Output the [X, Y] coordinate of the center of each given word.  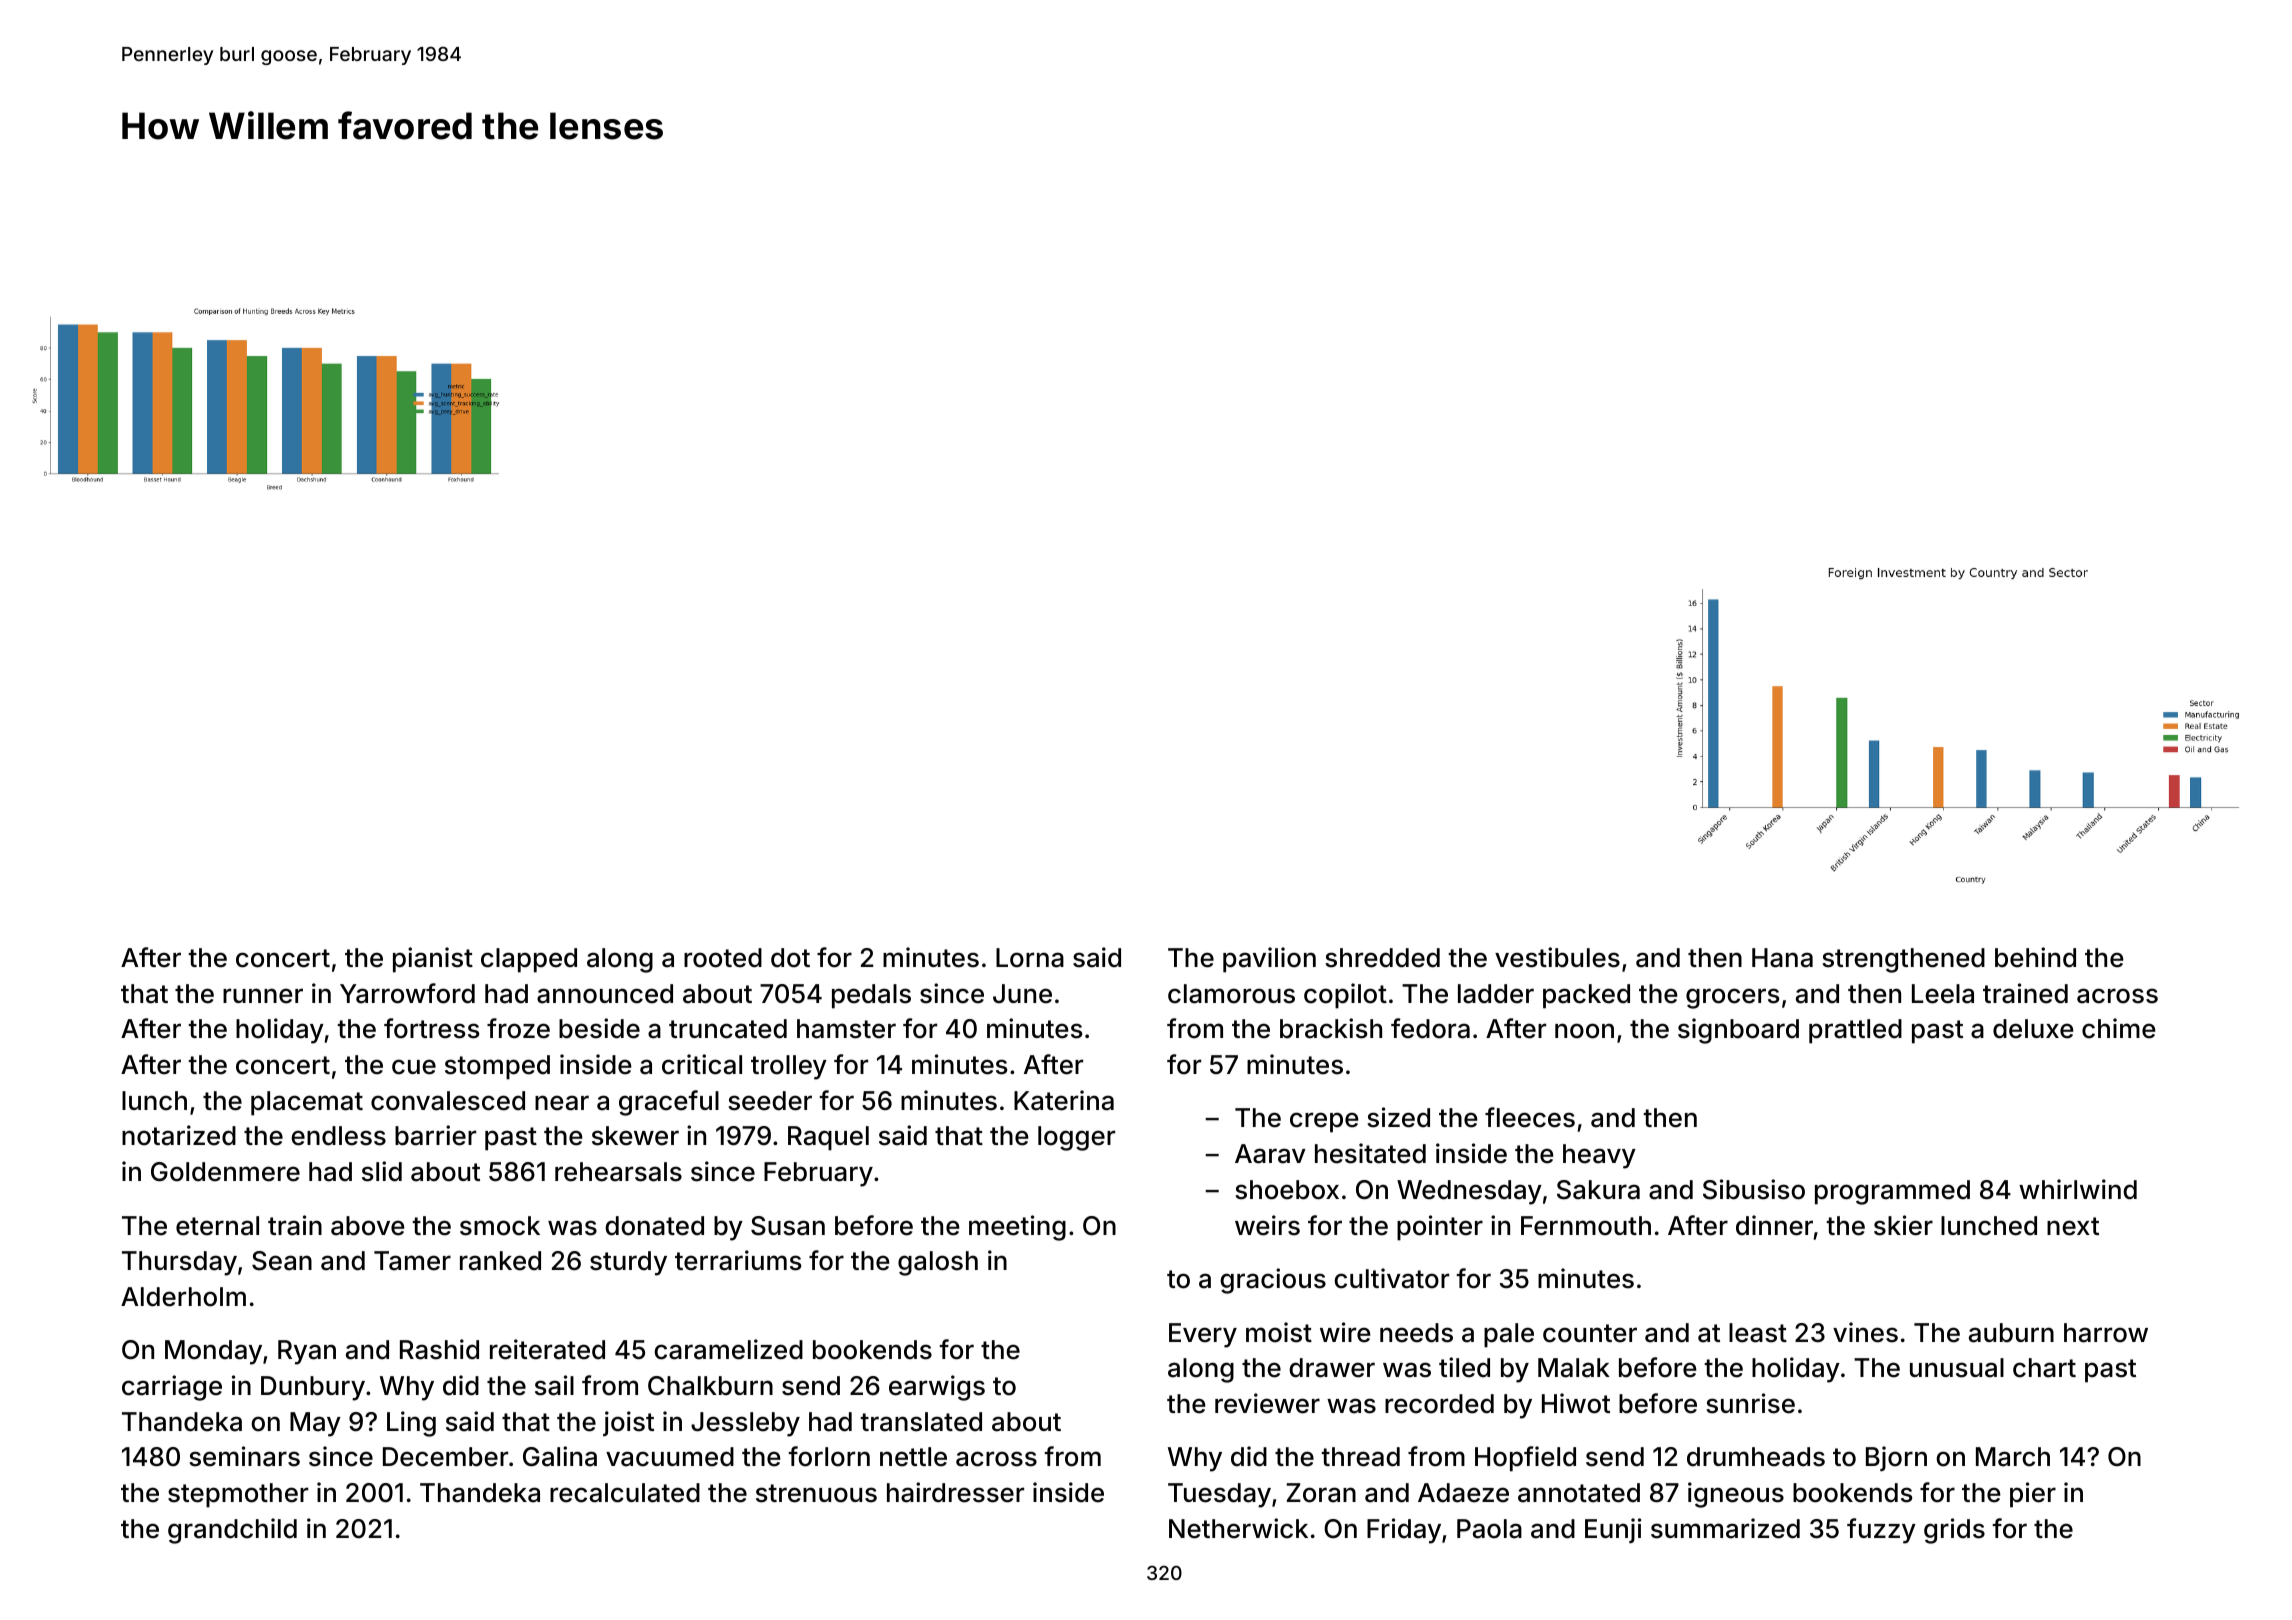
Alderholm [183, 1297]
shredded [1382, 958]
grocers [1732, 998]
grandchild [232, 1531]
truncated [728, 1029]
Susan [788, 1226]
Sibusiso [1754, 1189]
